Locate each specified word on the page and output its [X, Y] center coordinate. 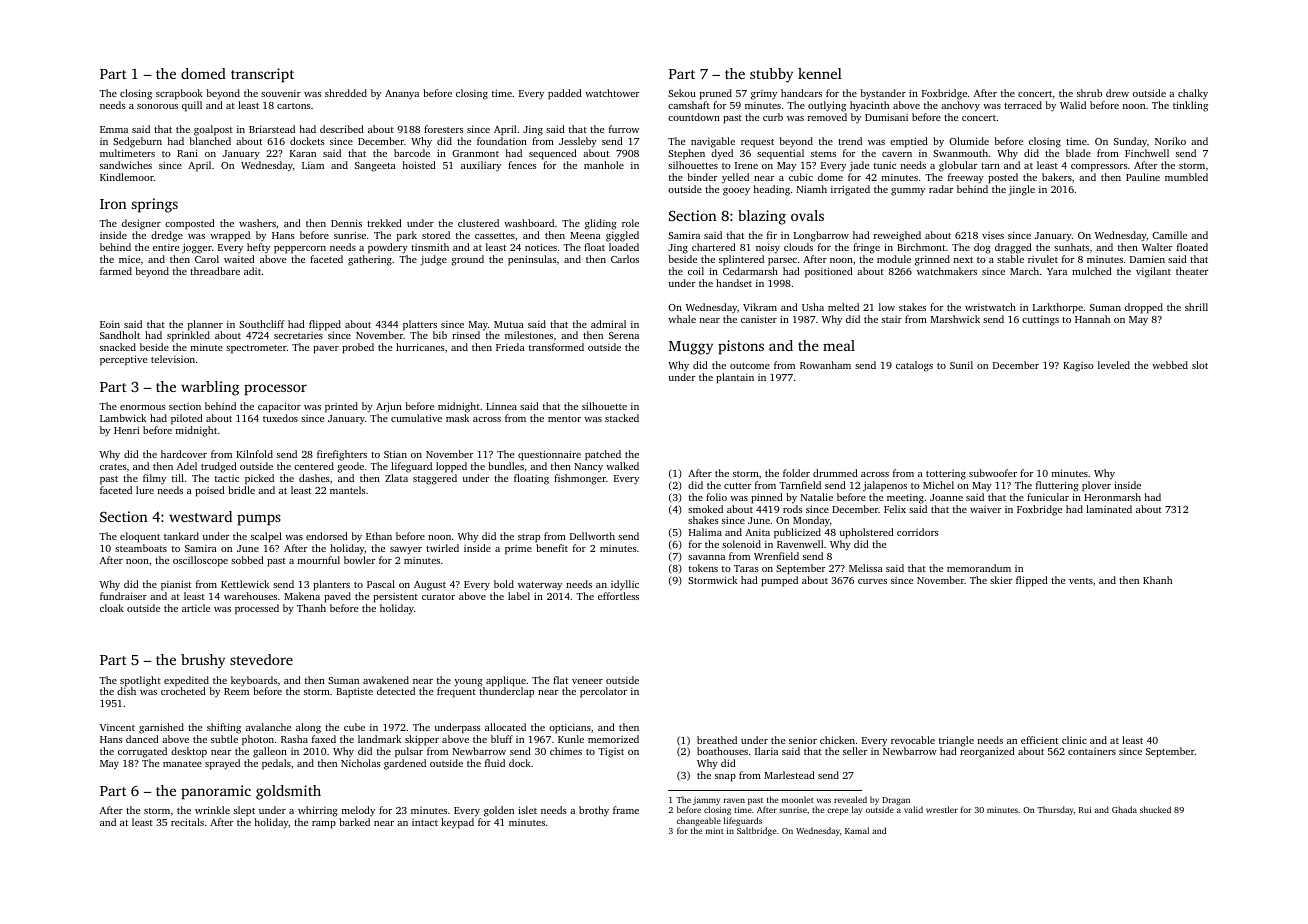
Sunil [961, 365]
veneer [587, 681]
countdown [694, 117]
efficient [1039, 740]
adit [252, 271]
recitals [187, 822]
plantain [735, 378]
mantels [348, 490]
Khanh [1157, 580]
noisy [768, 248]
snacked [118, 347]
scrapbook [179, 94]
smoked [705, 509]
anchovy [960, 106]
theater [1192, 271]
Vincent [117, 727]
